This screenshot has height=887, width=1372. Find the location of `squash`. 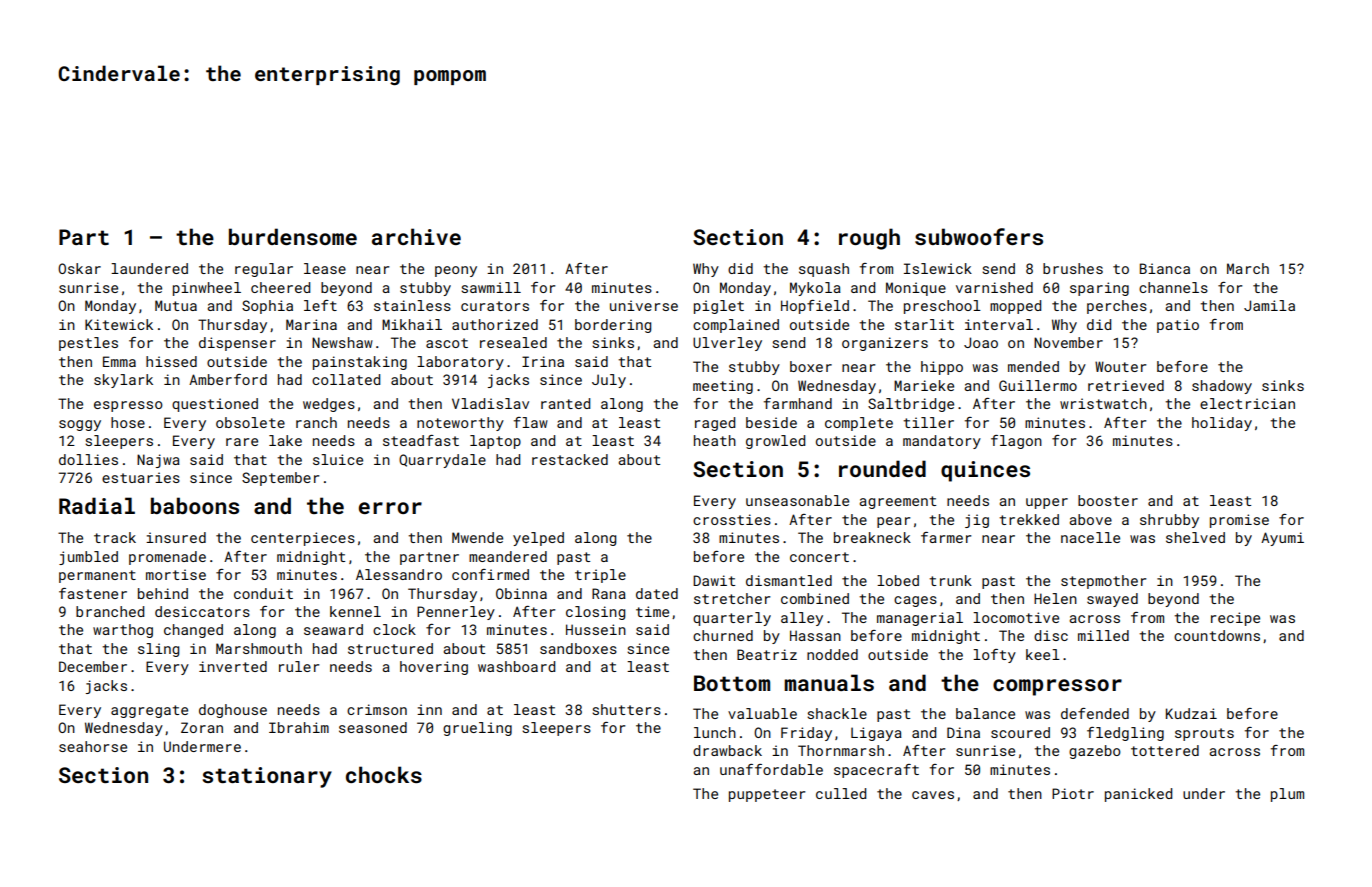

squash is located at coordinates (824, 270).
